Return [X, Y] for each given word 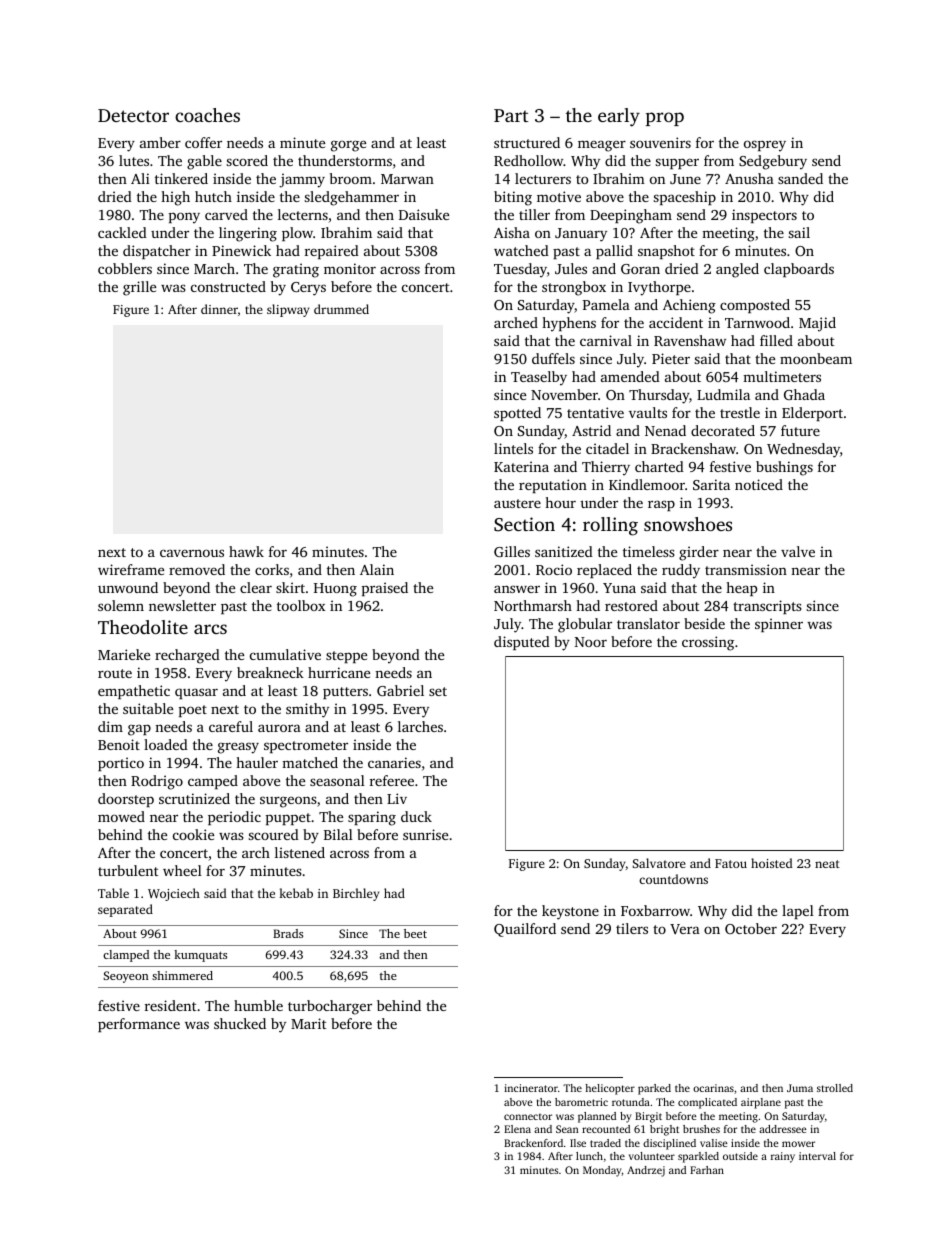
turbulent [128, 870]
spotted [517, 414]
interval [817, 1156]
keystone [570, 912]
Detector [133, 115]
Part [511, 115]
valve [798, 551]
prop [665, 119]
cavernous [192, 553]
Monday [602, 1171]
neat [827, 864]
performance [139, 1025]
